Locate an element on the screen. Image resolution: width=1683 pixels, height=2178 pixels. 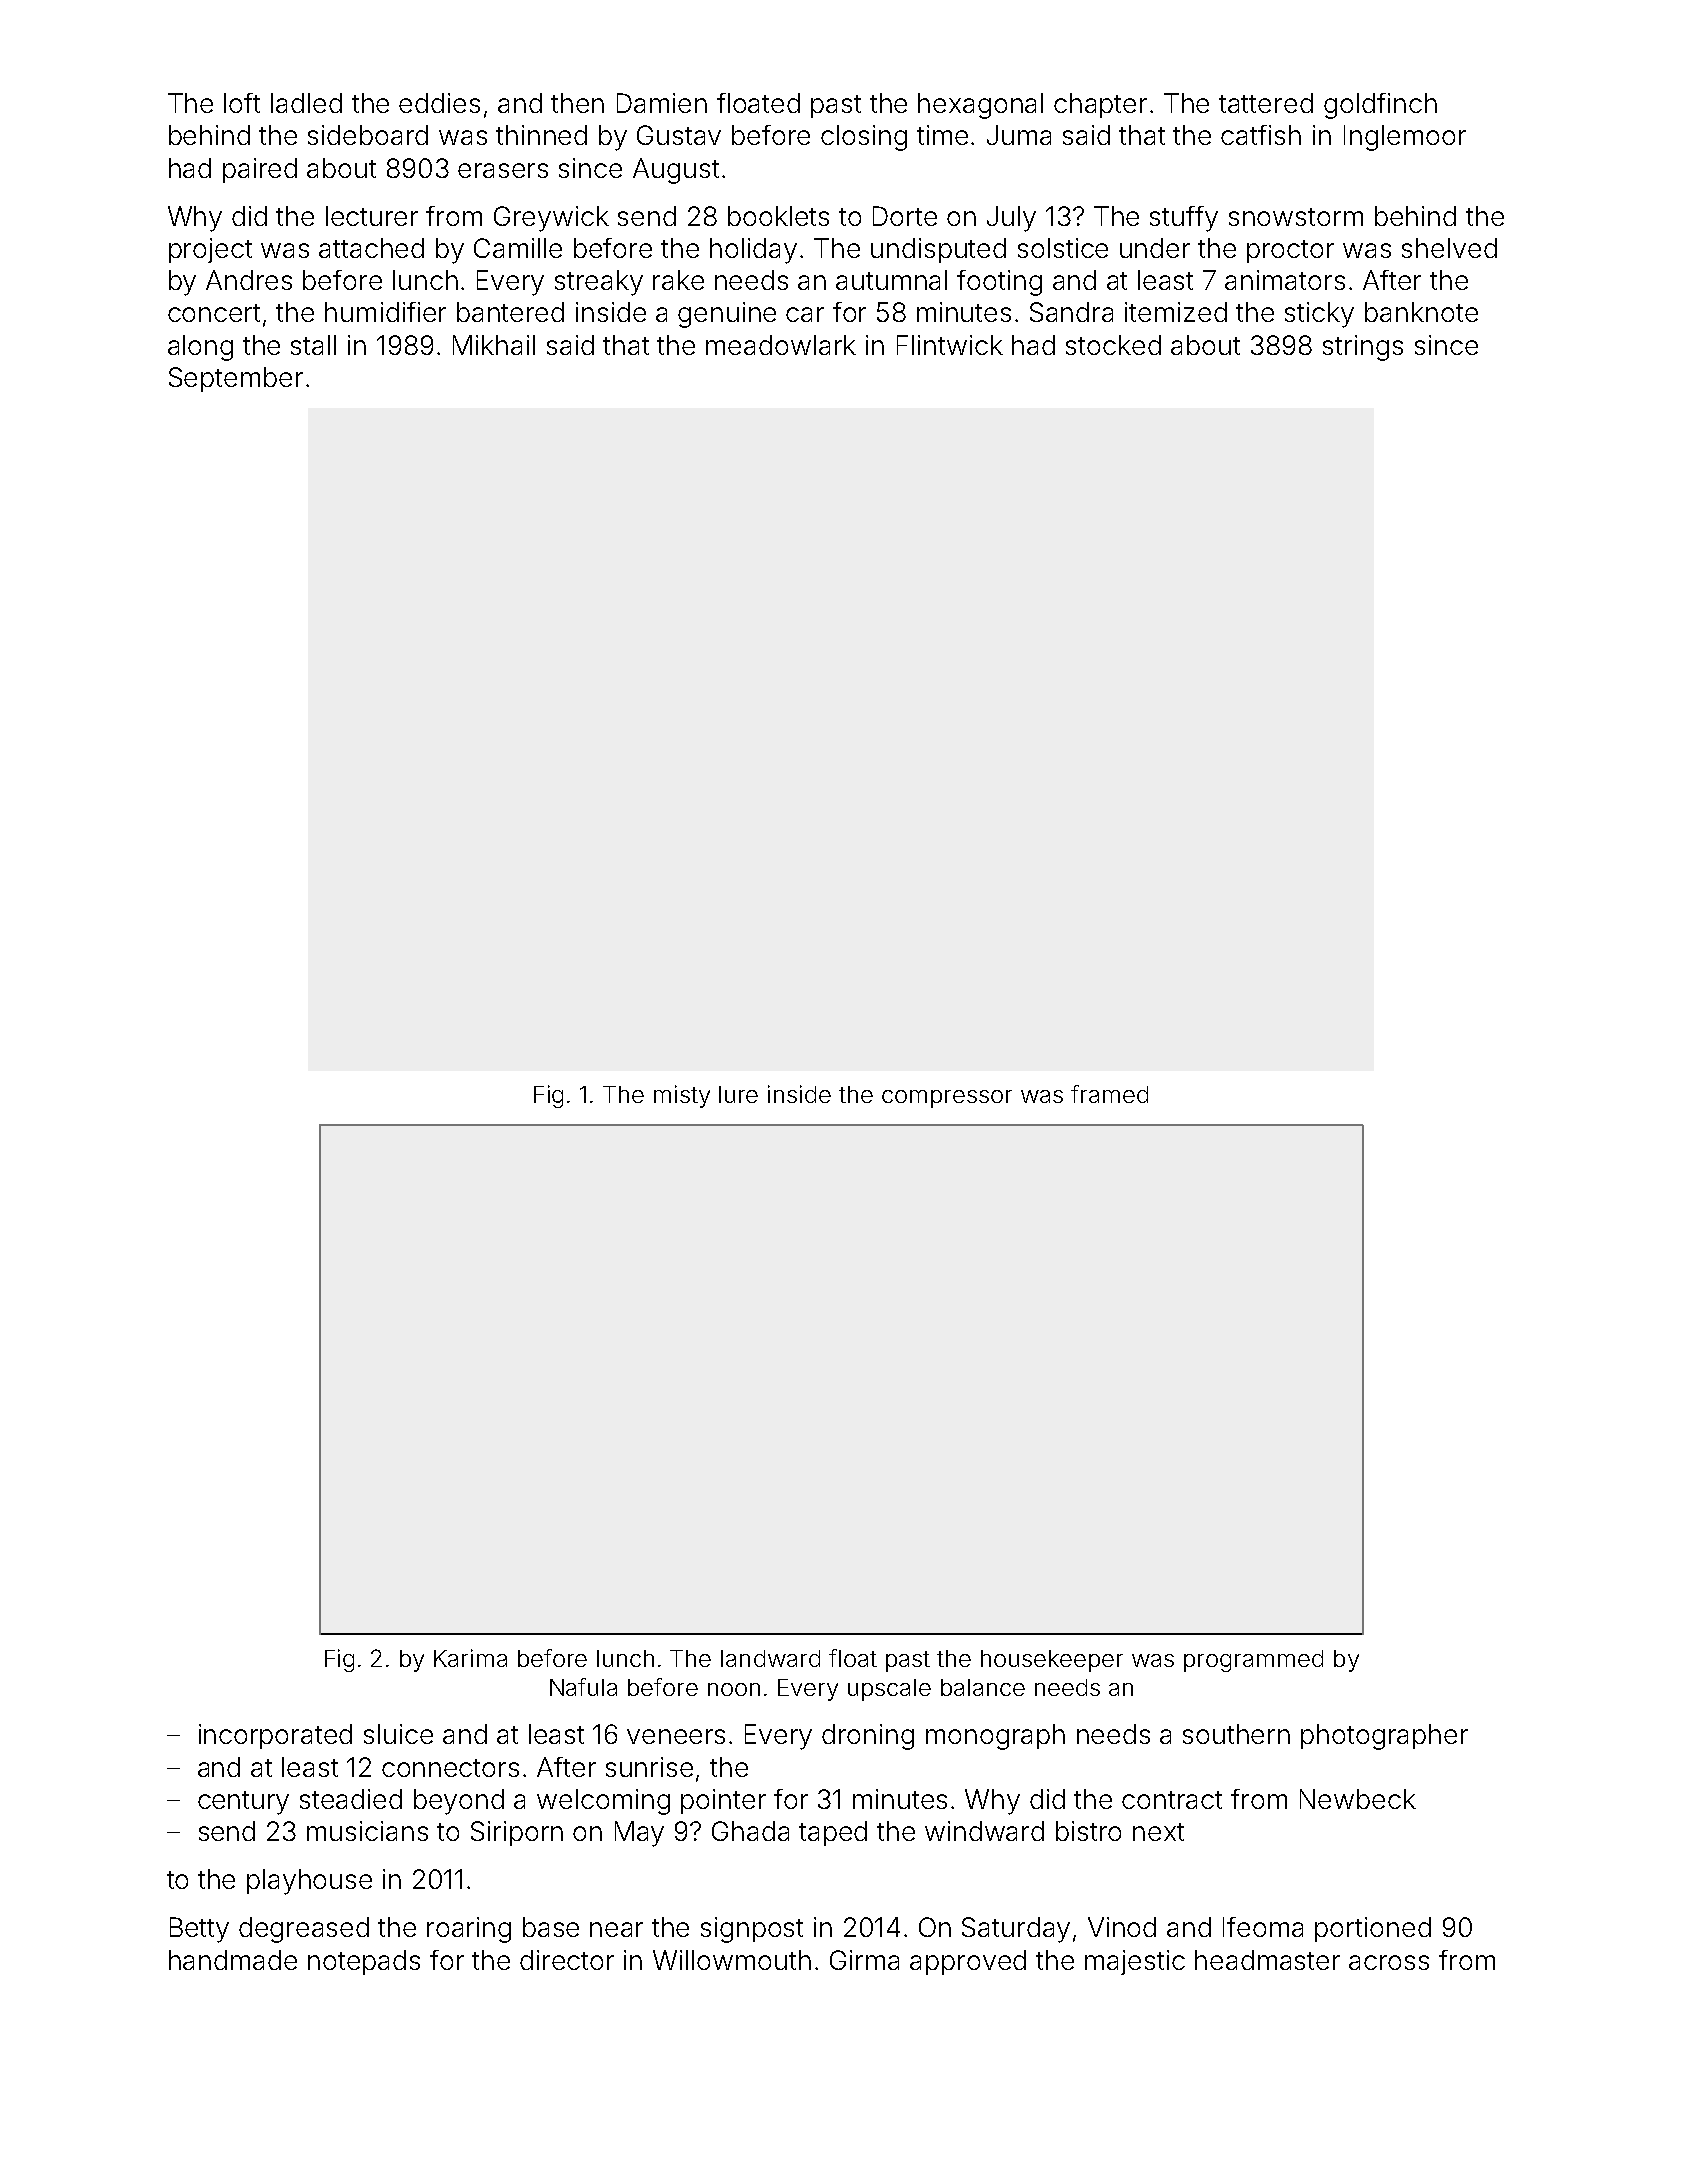
then is located at coordinates (577, 103).
